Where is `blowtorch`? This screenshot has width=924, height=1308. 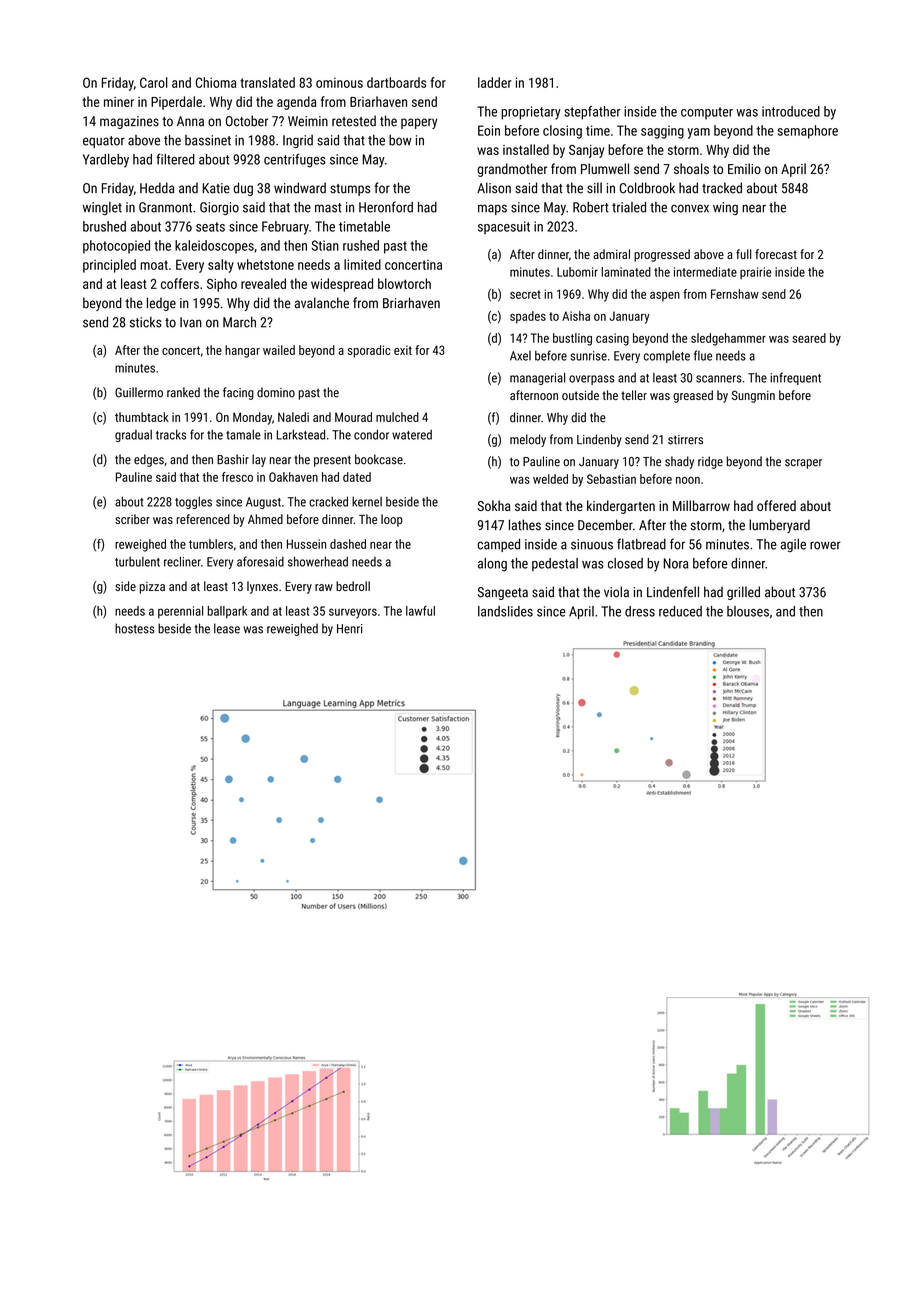
blowtorch is located at coordinates (404, 283).
